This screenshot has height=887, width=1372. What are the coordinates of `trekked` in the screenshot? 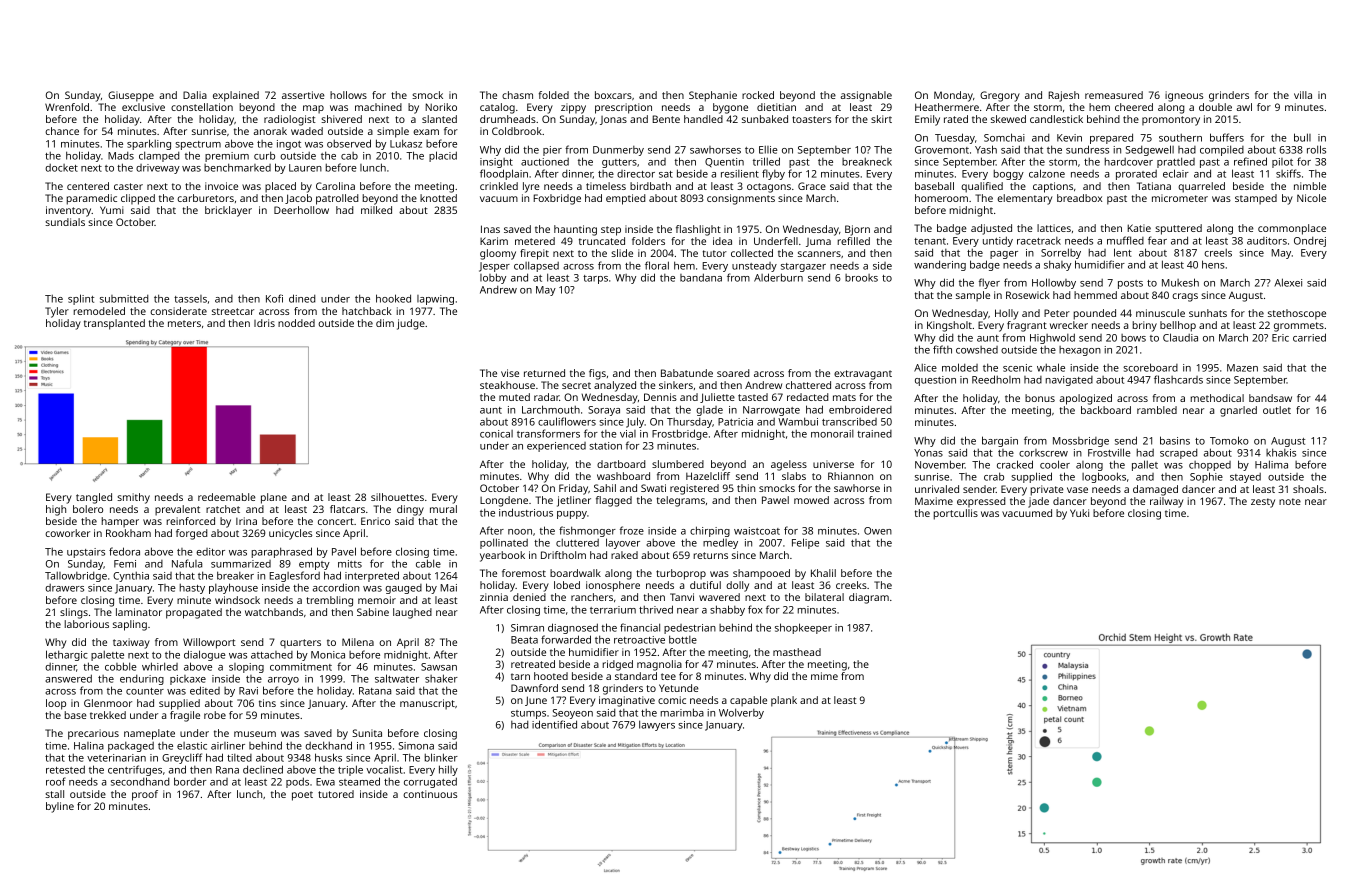 It's located at (108, 715).
